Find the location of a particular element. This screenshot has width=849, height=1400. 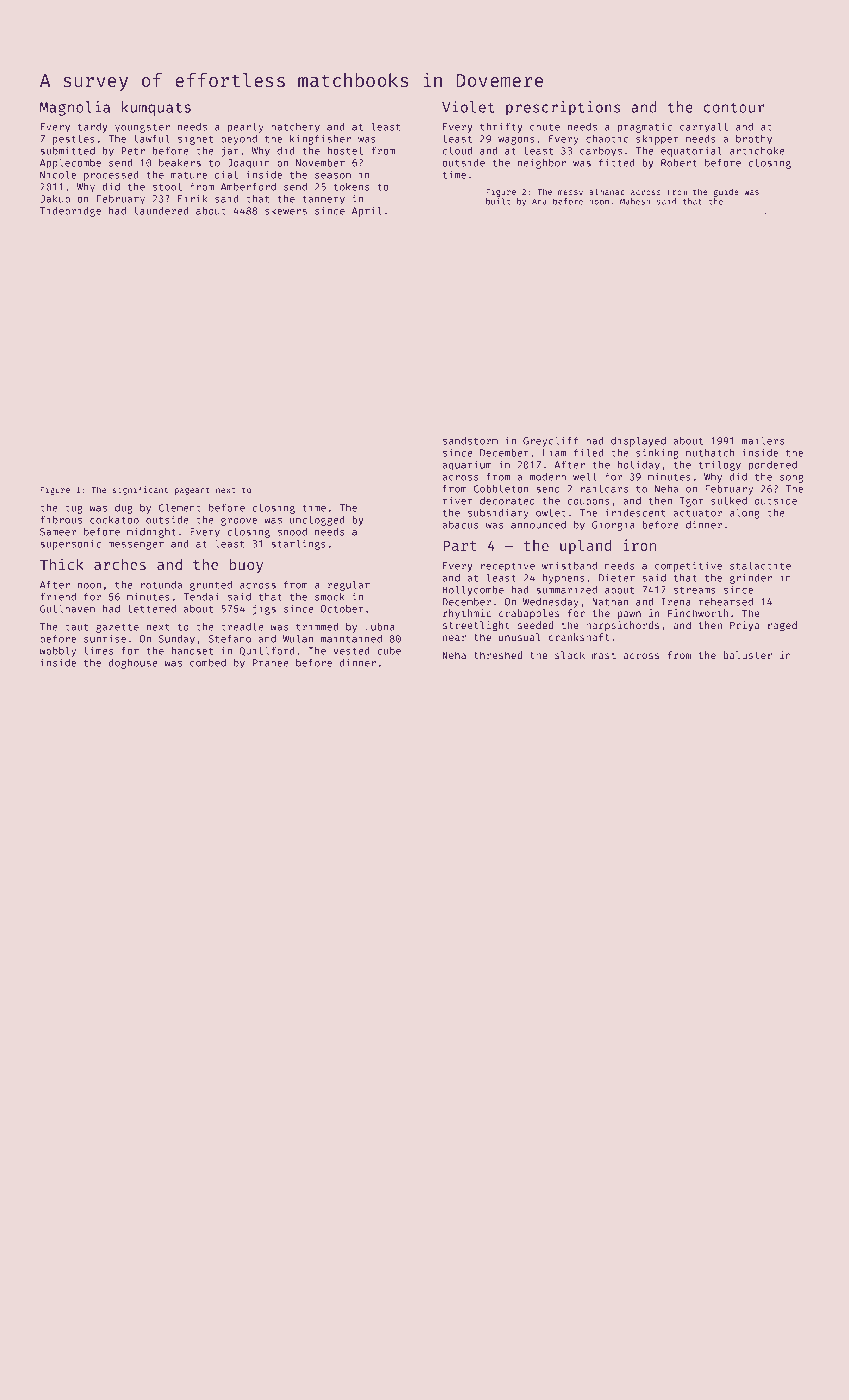

Hollycombe is located at coordinates (473, 591).
